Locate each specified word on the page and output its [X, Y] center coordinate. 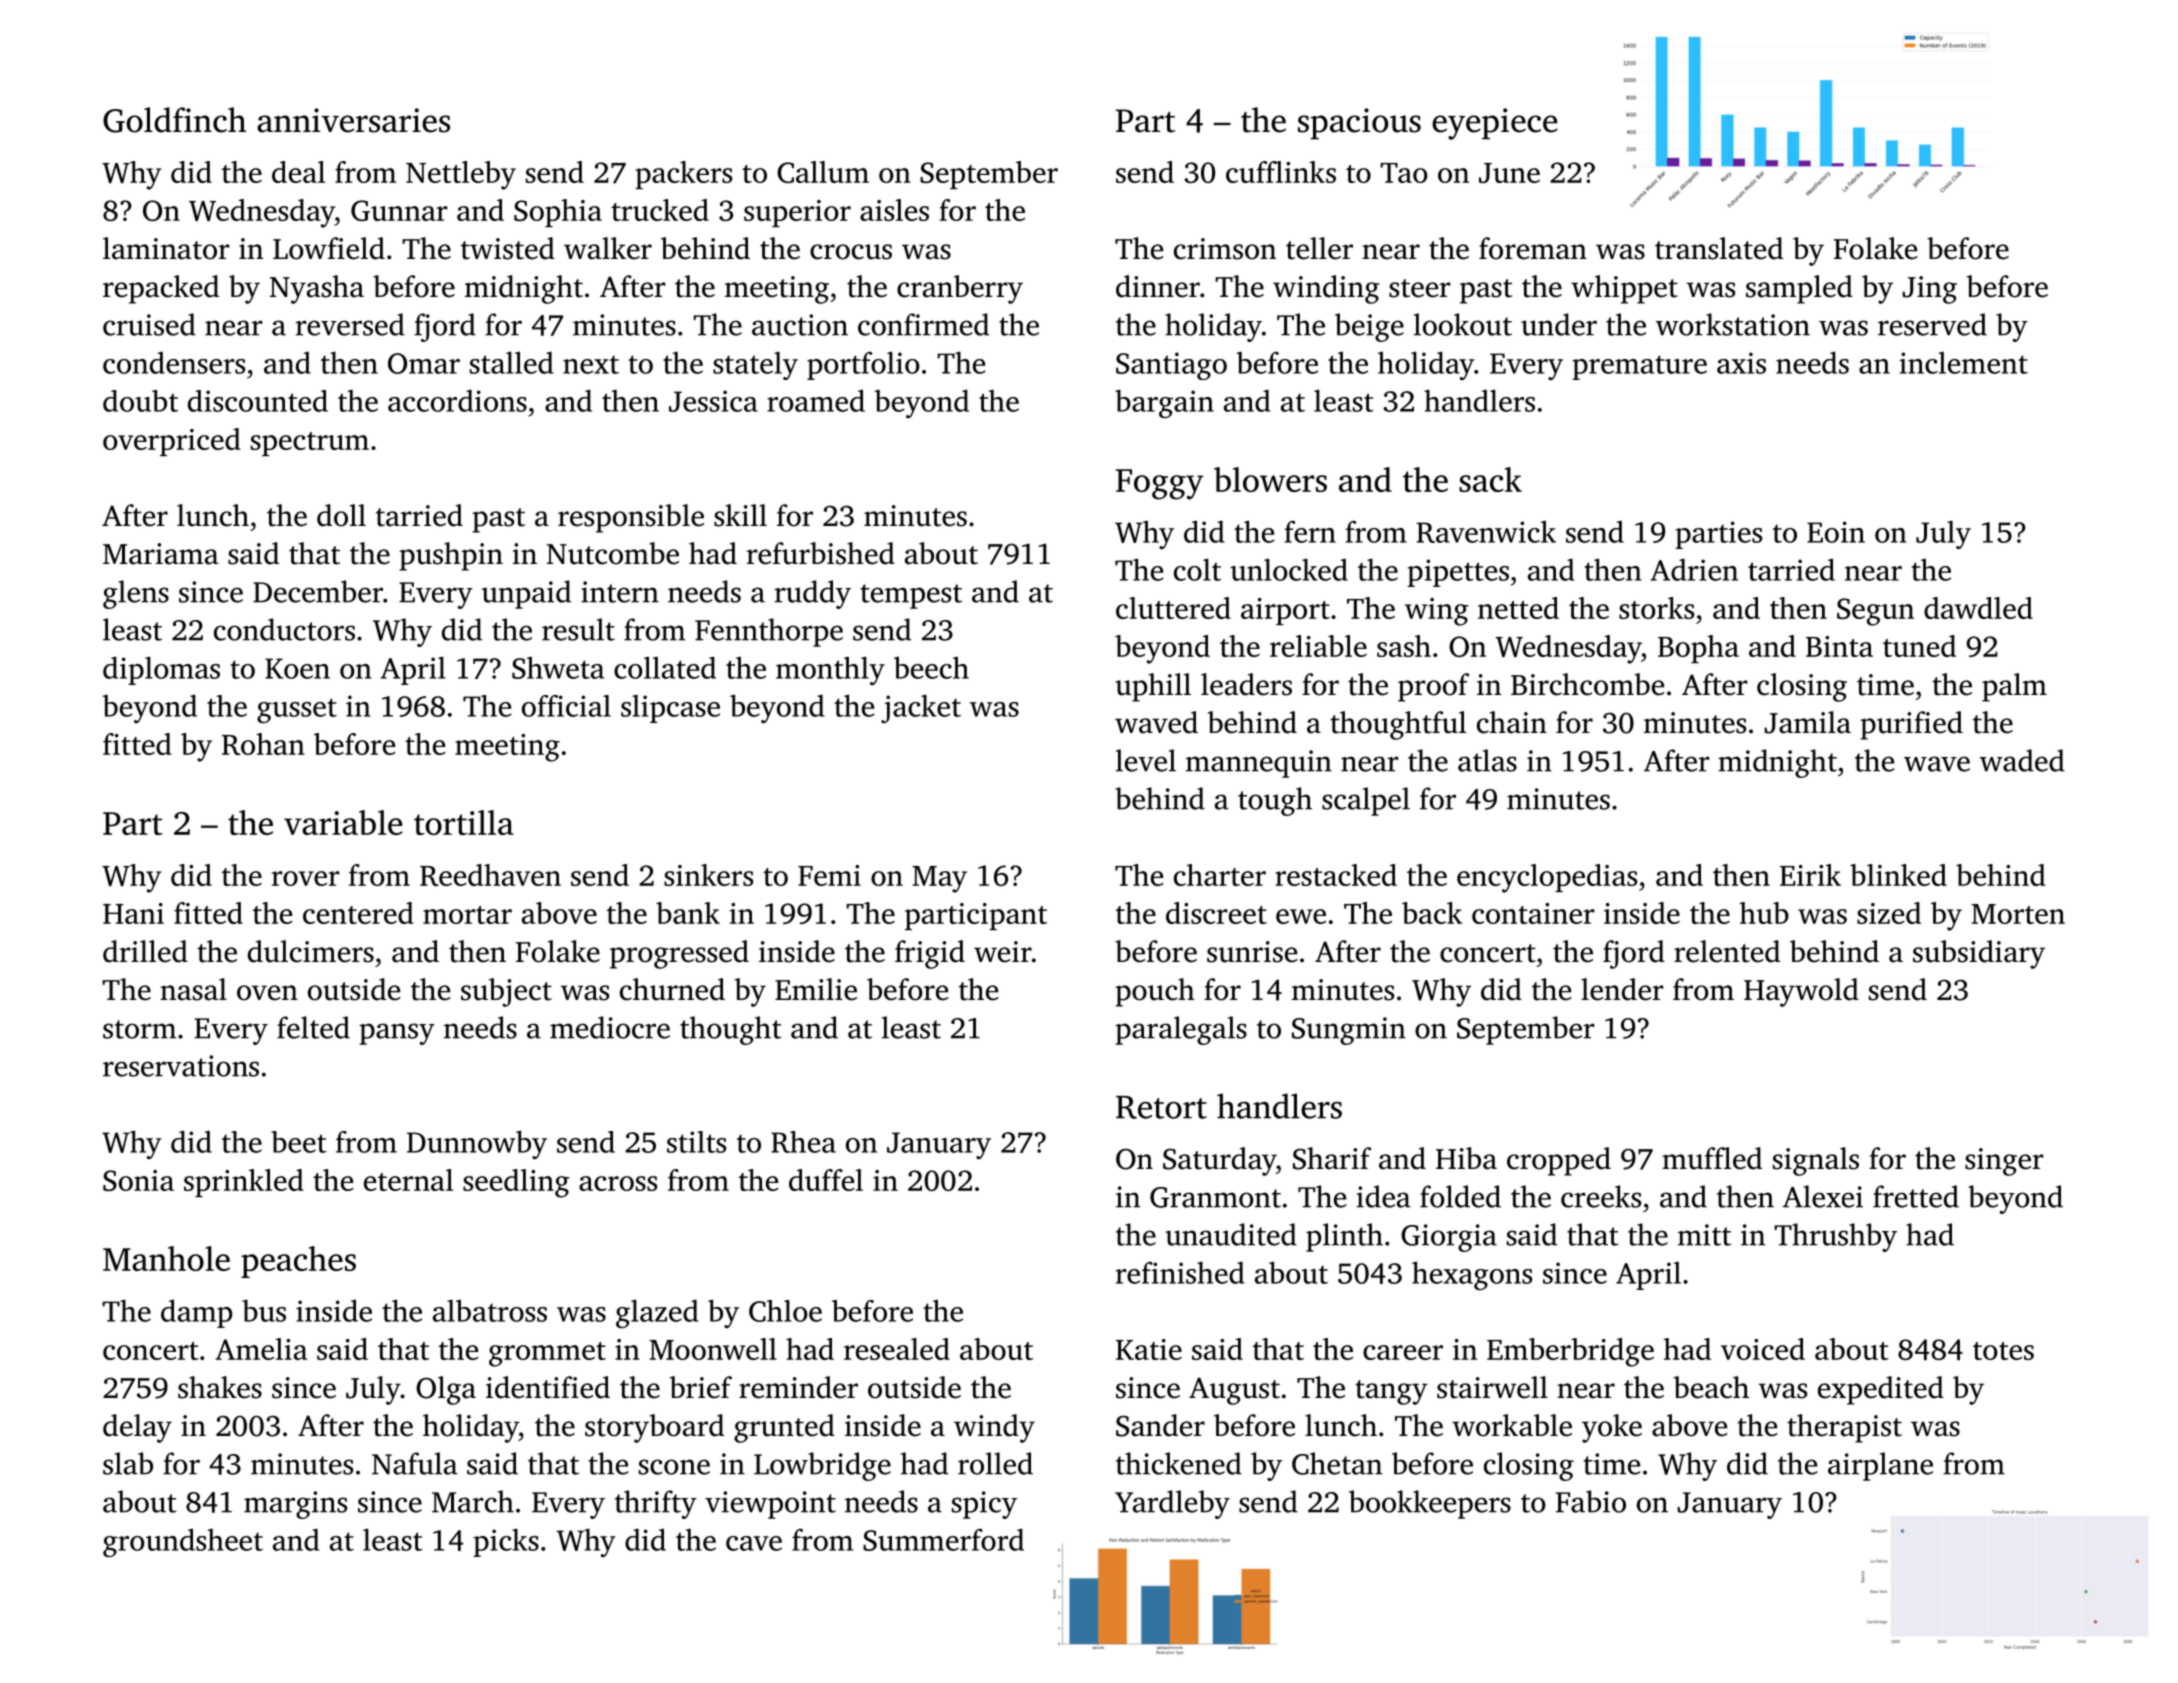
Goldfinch [174, 120]
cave [754, 1543]
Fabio [1591, 1501]
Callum [823, 172]
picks [506, 1542]
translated [1719, 248]
